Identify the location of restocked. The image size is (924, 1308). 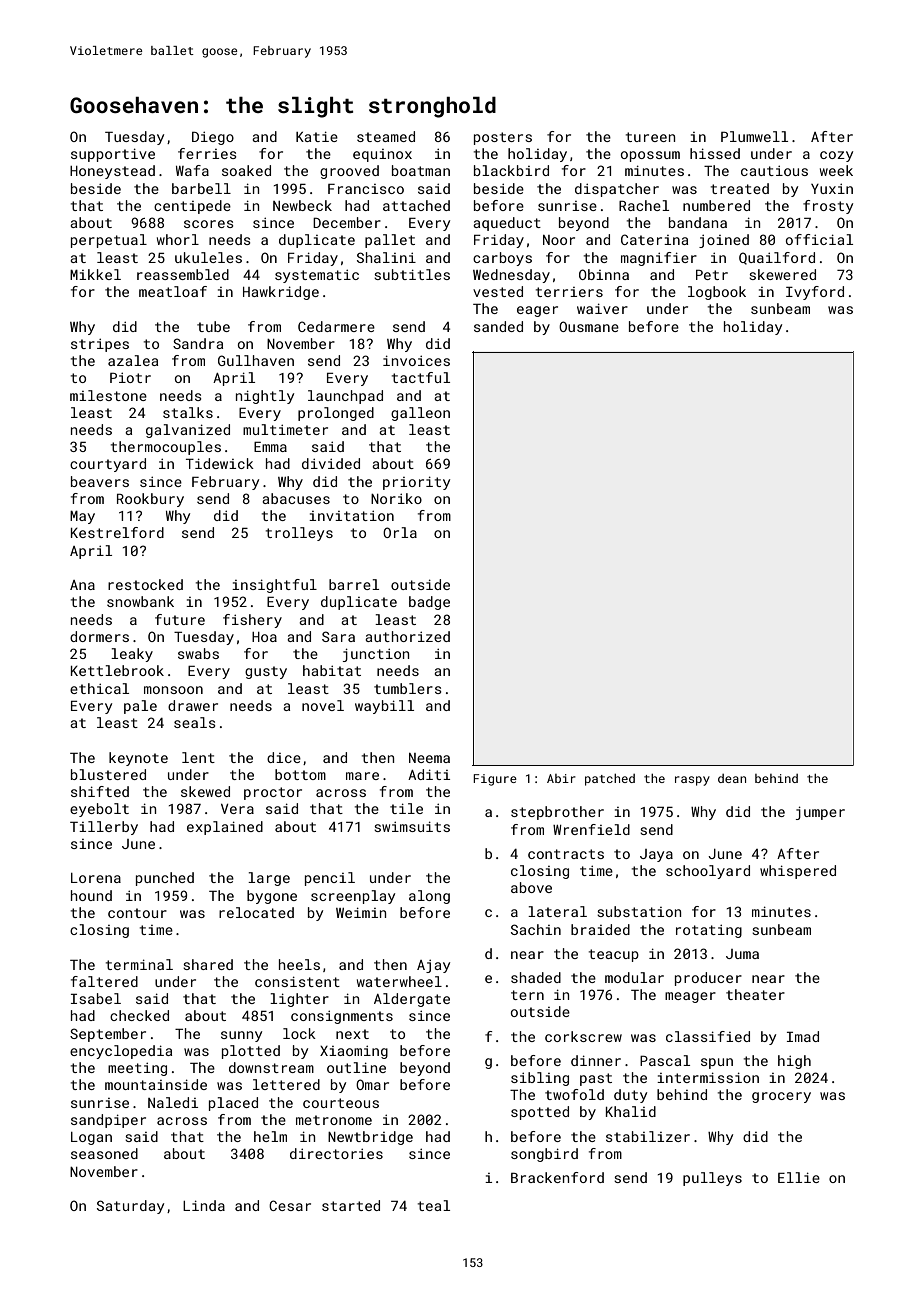
(145, 584).
